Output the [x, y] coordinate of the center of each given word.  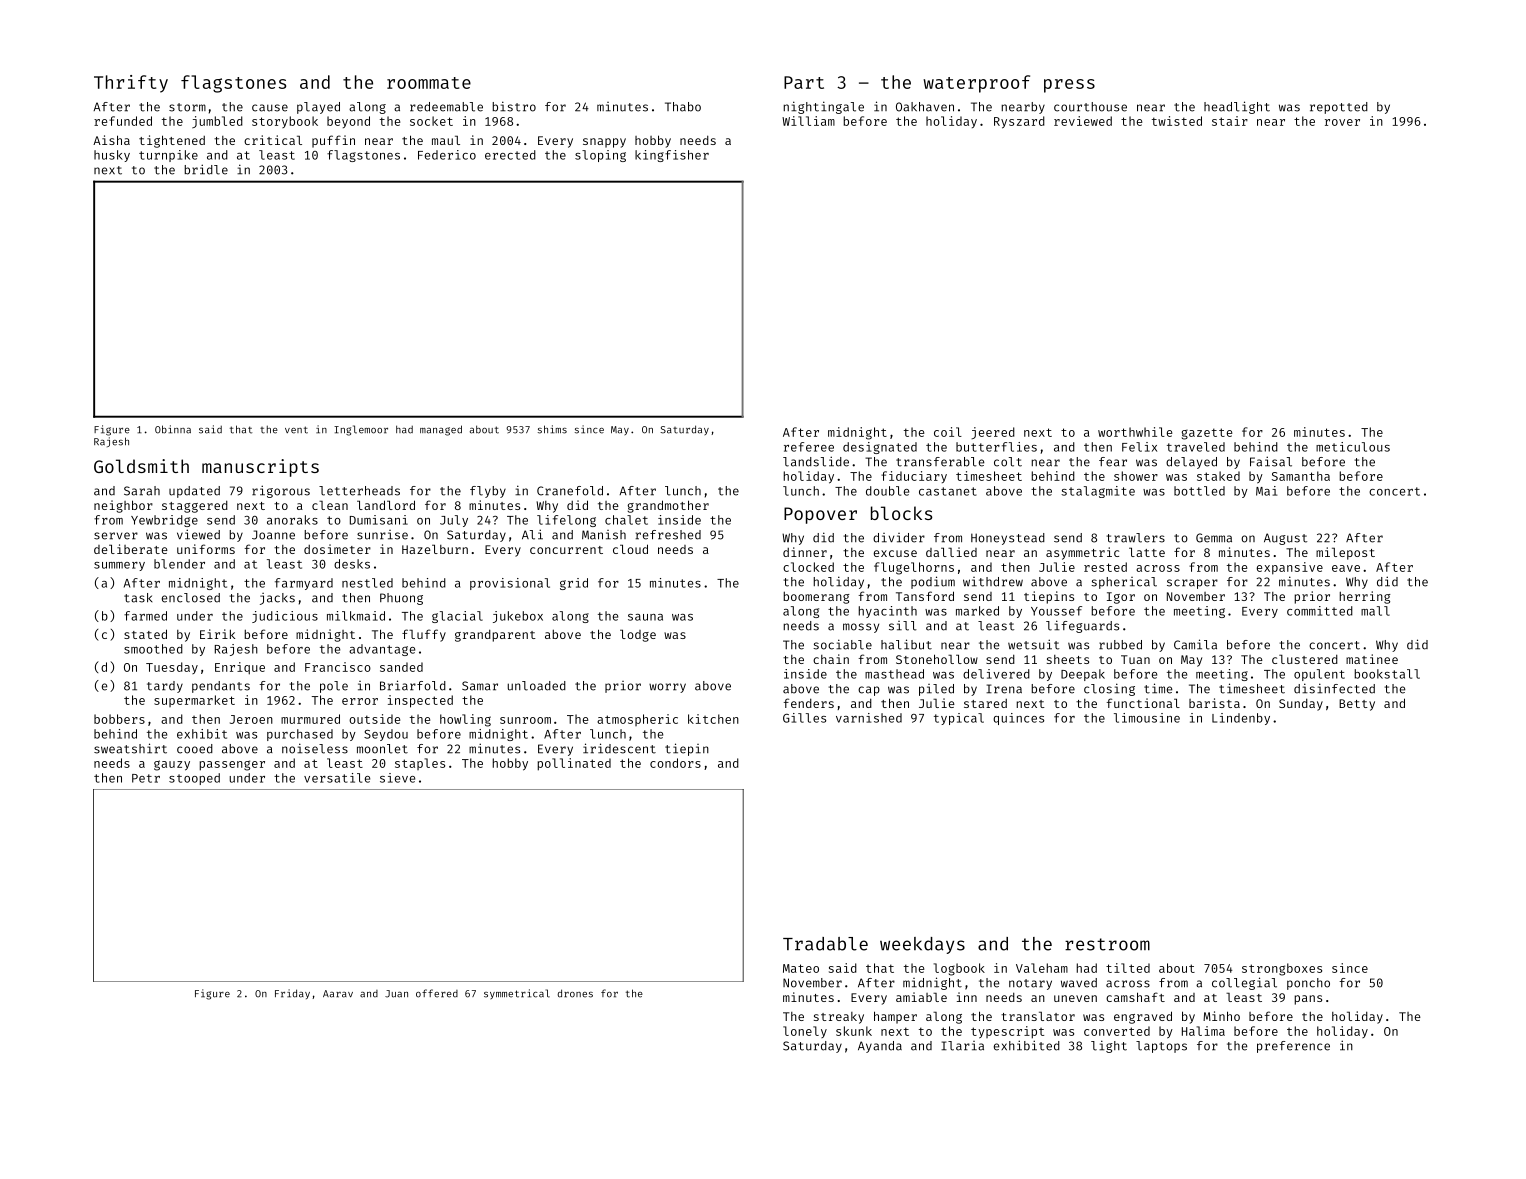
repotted [1339, 108]
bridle [206, 169]
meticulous [1353, 447]
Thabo [683, 107]
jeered [993, 433]
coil [948, 432]
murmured [310, 719]
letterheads [359, 491]
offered [437, 993]
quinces [1018, 719]
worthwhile [1135, 432]
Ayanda [880, 1047]
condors [675, 763]
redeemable [446, 107]
